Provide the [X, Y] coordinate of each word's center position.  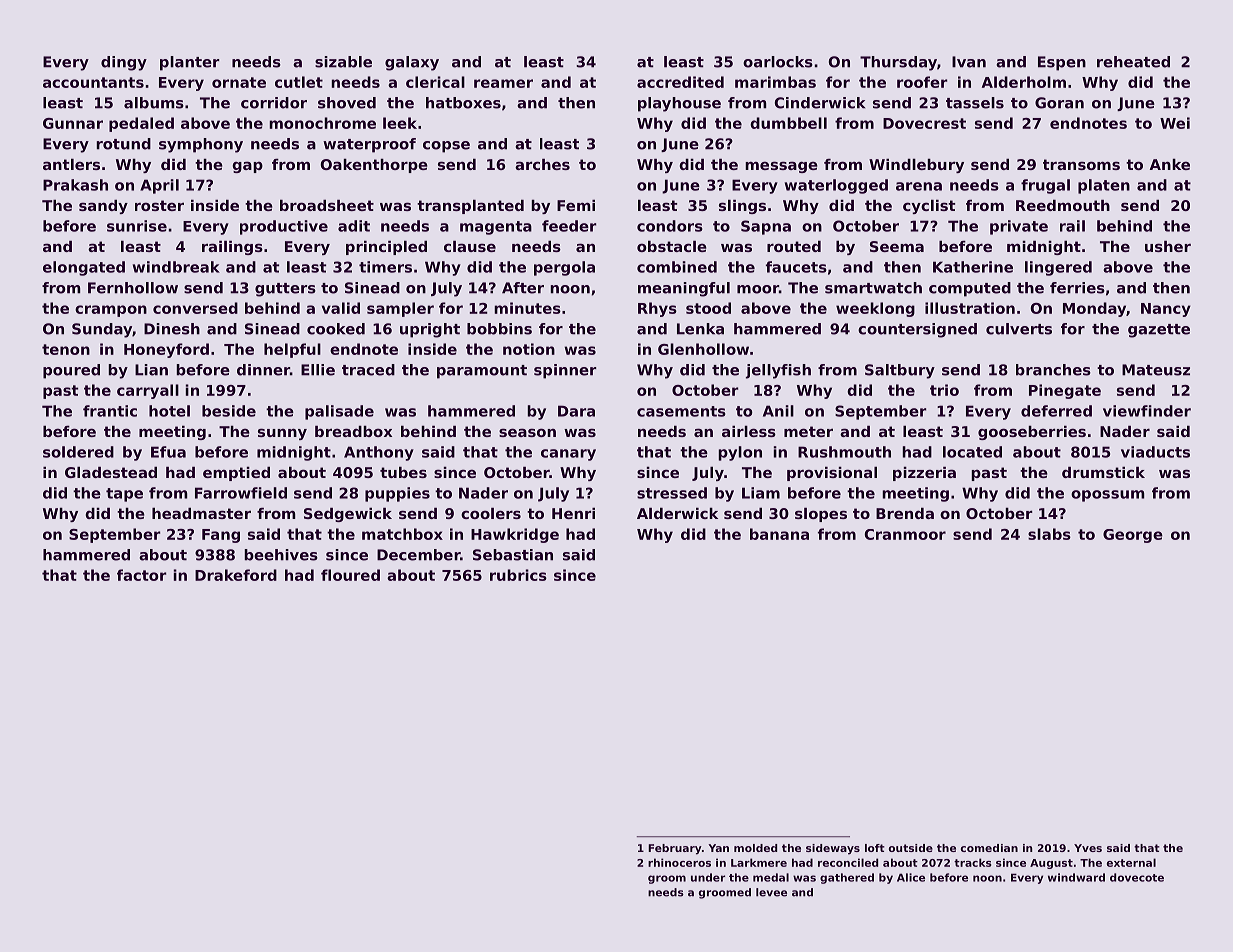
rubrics [518, 575]
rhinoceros [679, 862]
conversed [195, 308]
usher [1168, 246]
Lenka [700, 329]
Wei [1175, 123]
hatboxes [463, 103]
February [675, 849]
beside [229, 411]
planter [190, 63]
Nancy [1166, 310]
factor [142, 575]
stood [708, 308]
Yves [1088, 848]
